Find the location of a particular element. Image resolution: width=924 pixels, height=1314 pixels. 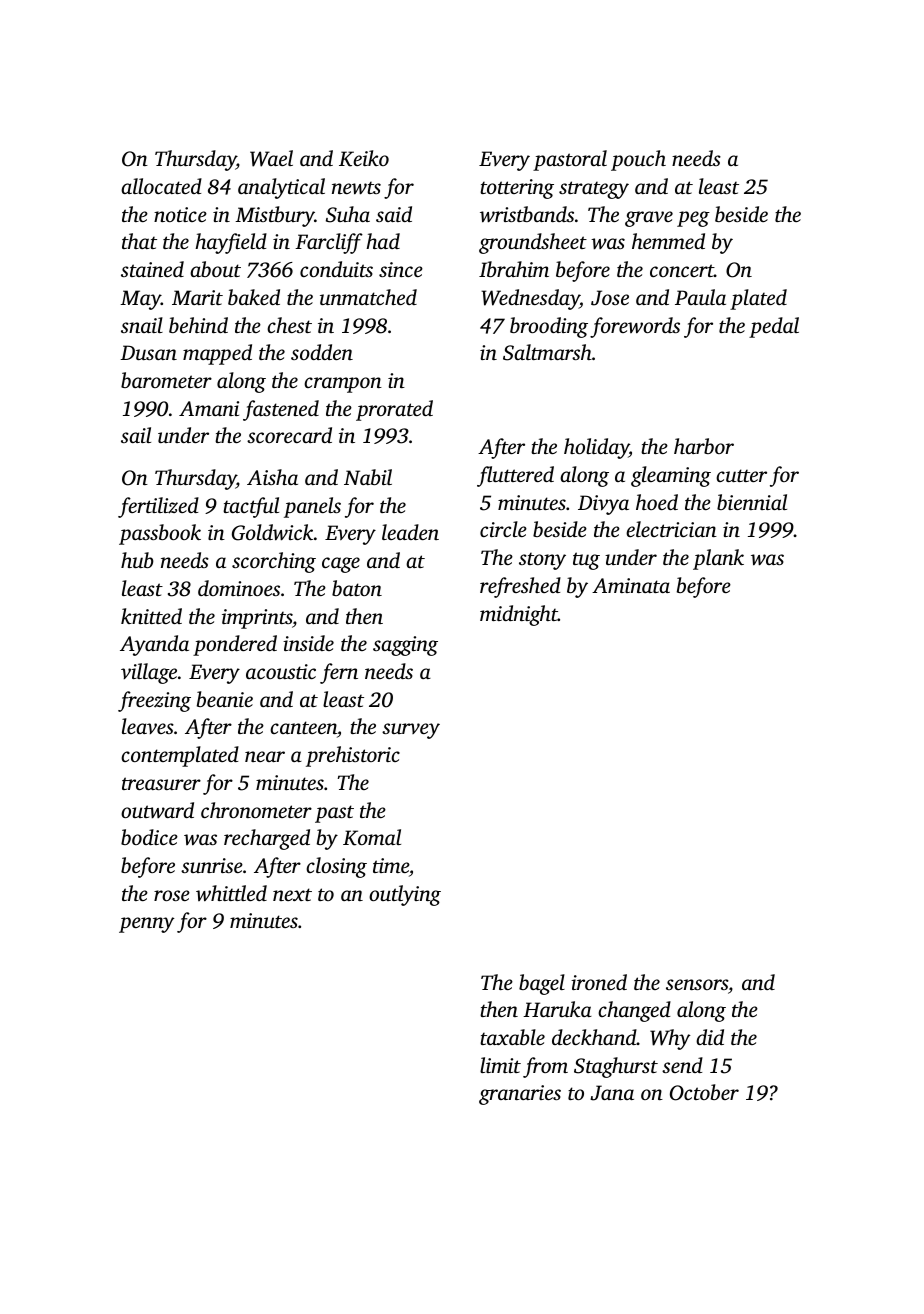

plank is located at coordinates (718, 559).
